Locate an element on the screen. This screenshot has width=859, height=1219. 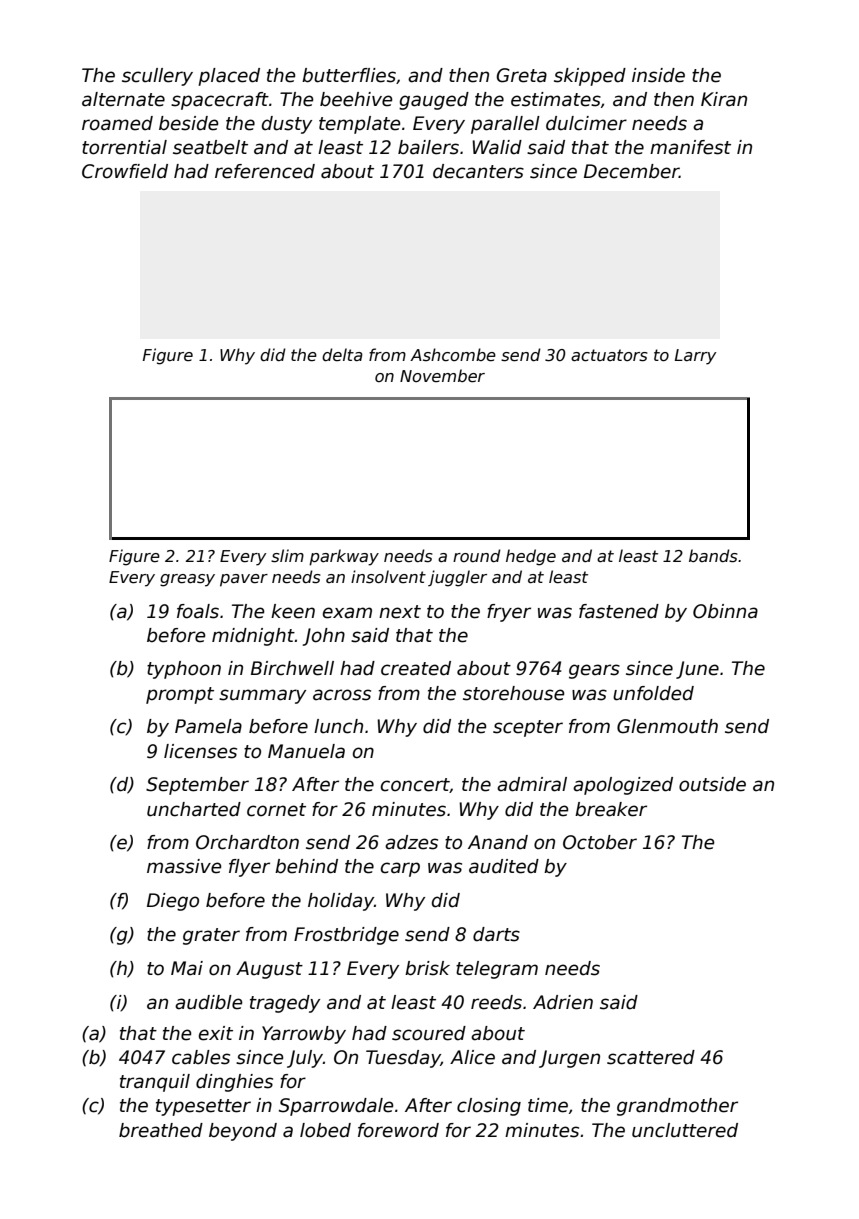
breathed is located at coordinates (161, 1130).
